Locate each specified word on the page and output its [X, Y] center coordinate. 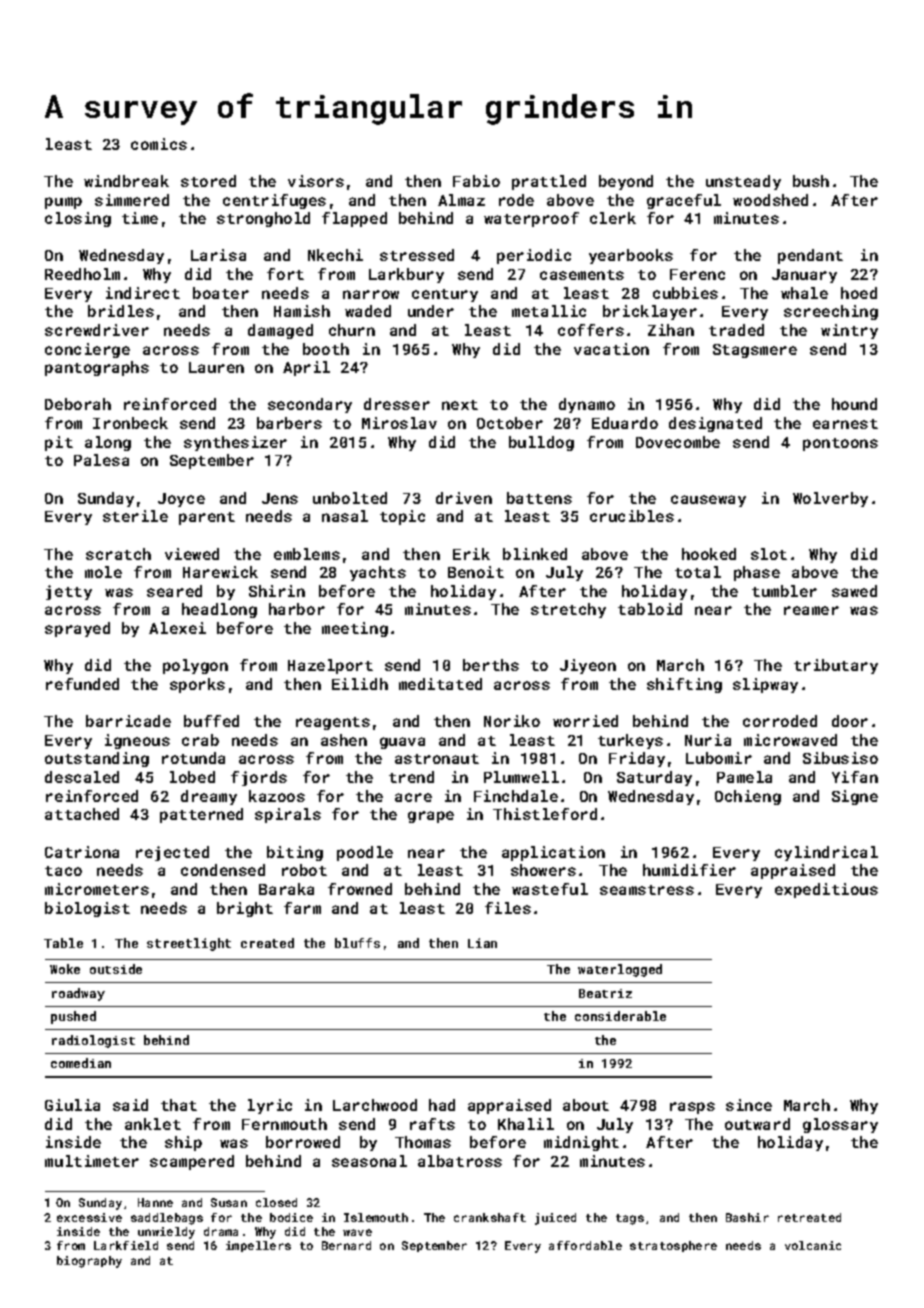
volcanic [813, 1245]
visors [316, 181]
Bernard [346, 1245]
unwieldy [166, 1233]
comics [159, 144]
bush [811, 181]
